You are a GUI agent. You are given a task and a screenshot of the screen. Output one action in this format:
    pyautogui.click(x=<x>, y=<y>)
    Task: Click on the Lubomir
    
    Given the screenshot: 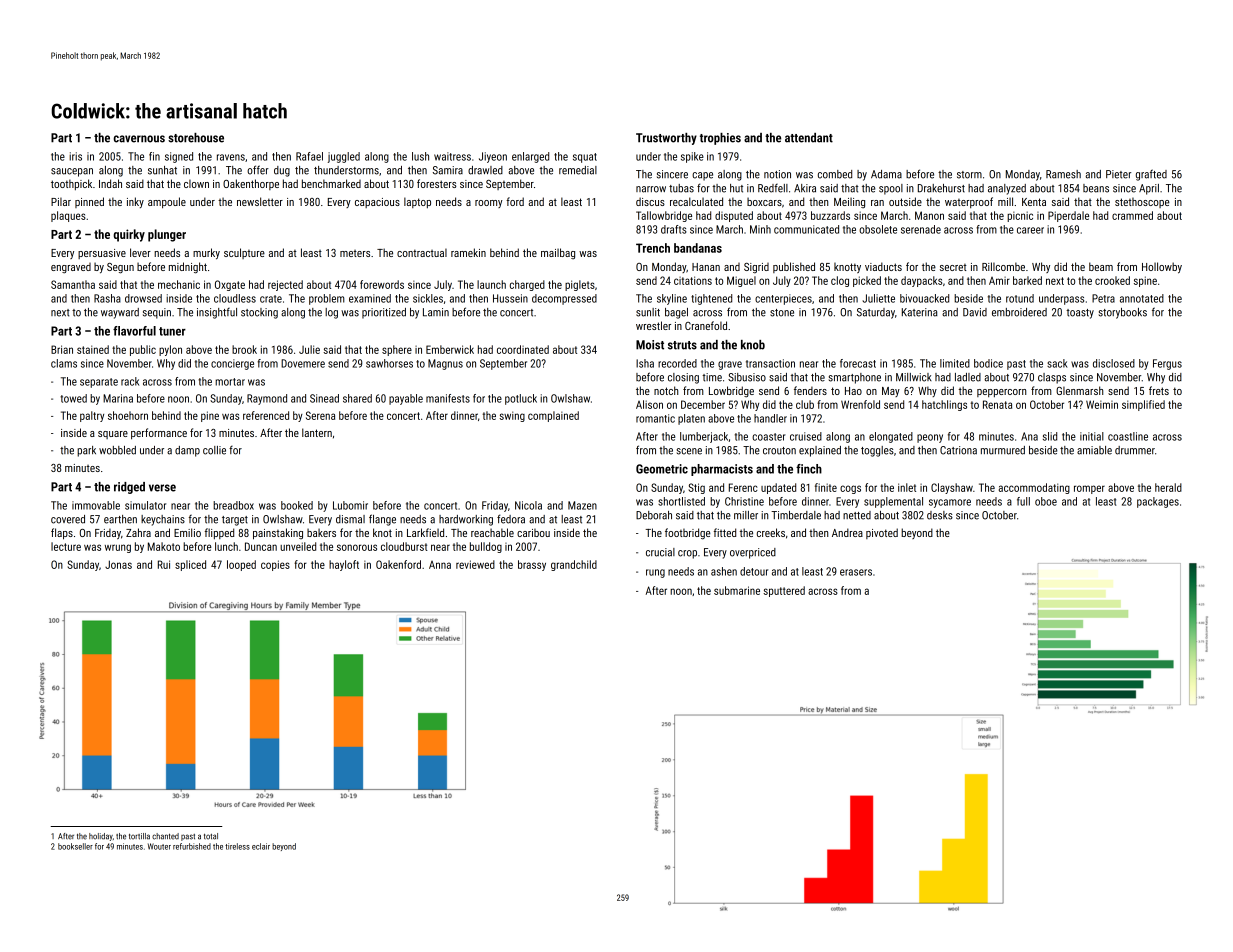 What is the action you would take?
    pyautogui.click(x=350, y=505)
